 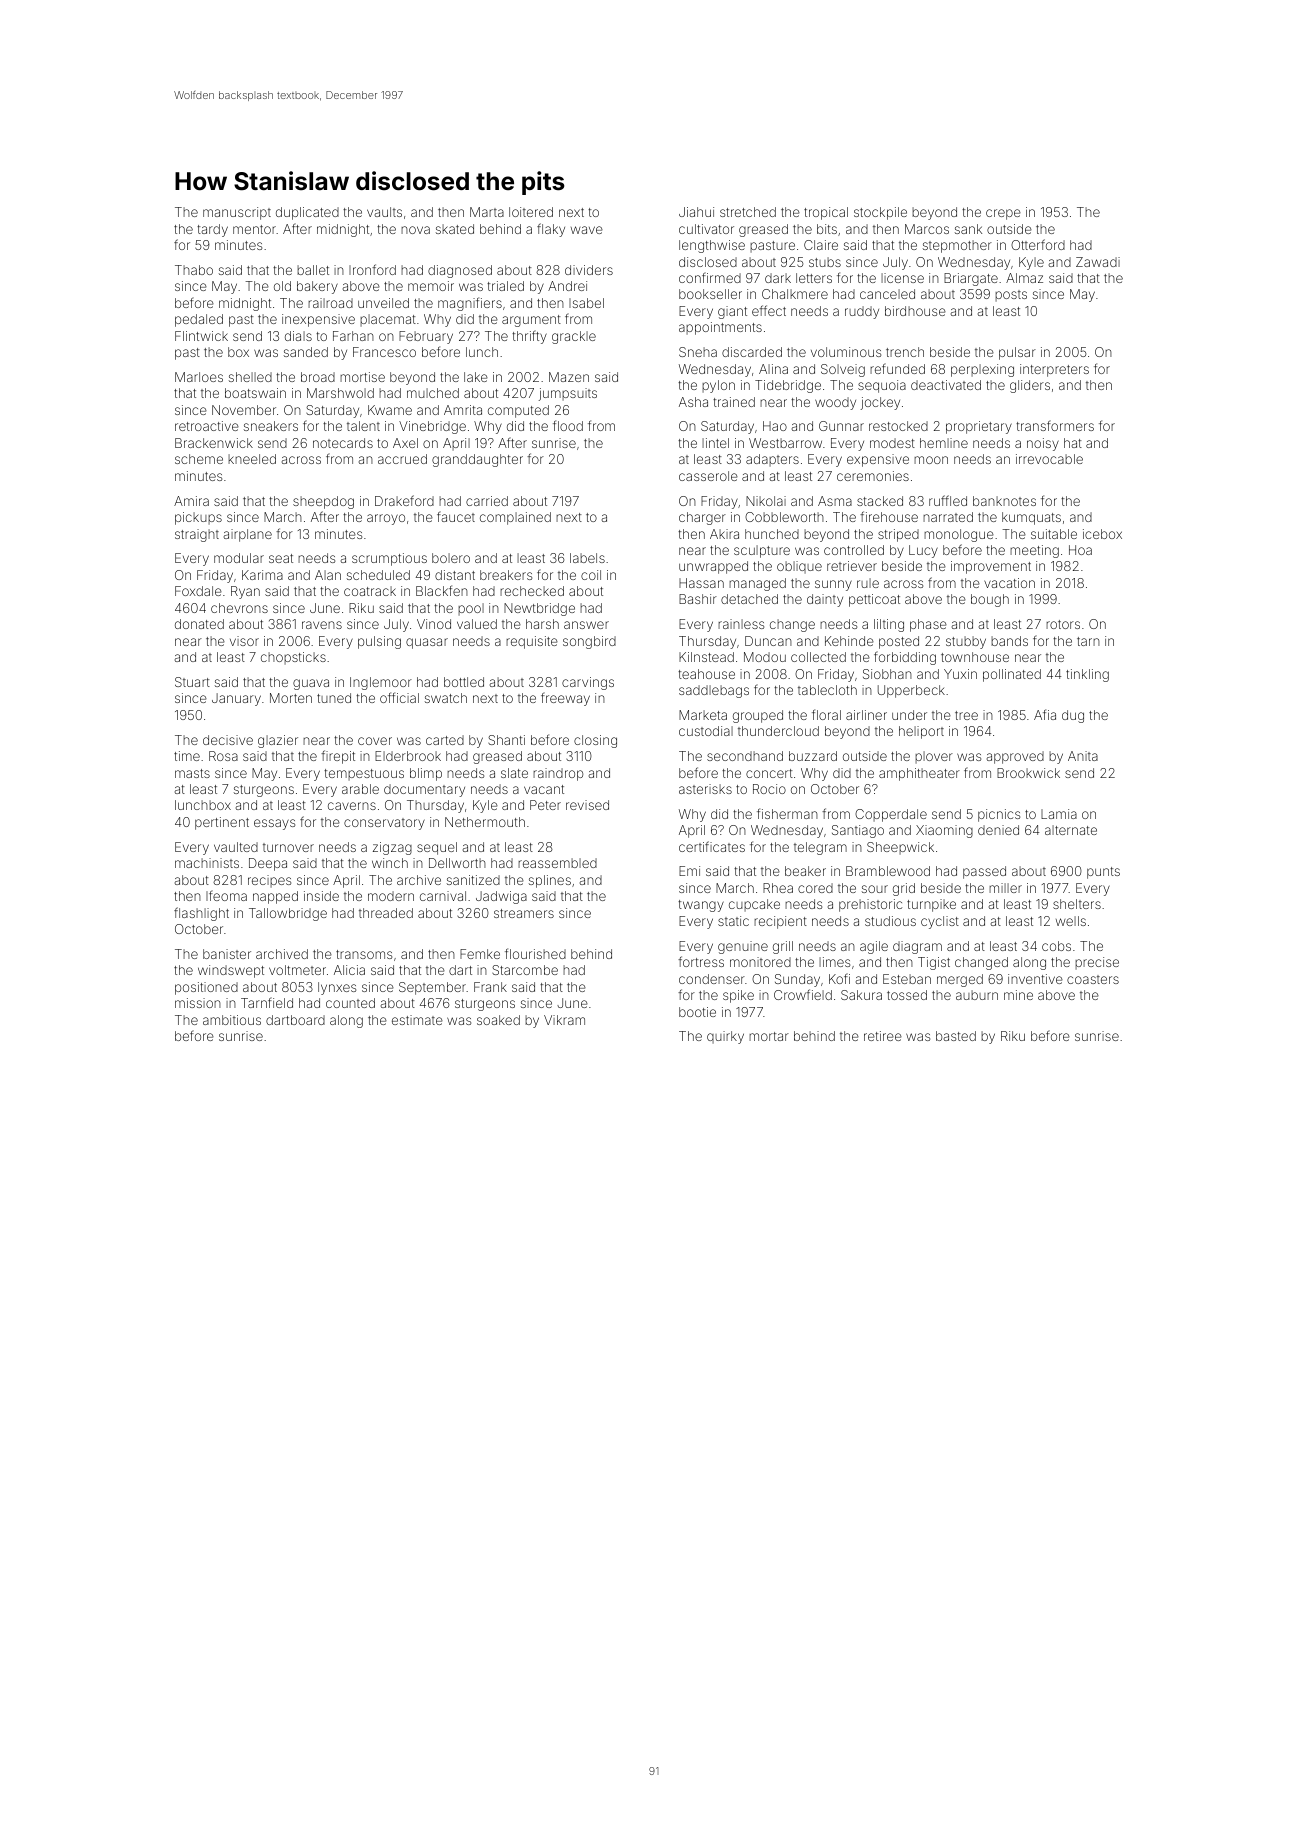 What do you see at coordinates (708, 476) in the screenshot?
I see `casserole` at bounding box center [708, 476].
